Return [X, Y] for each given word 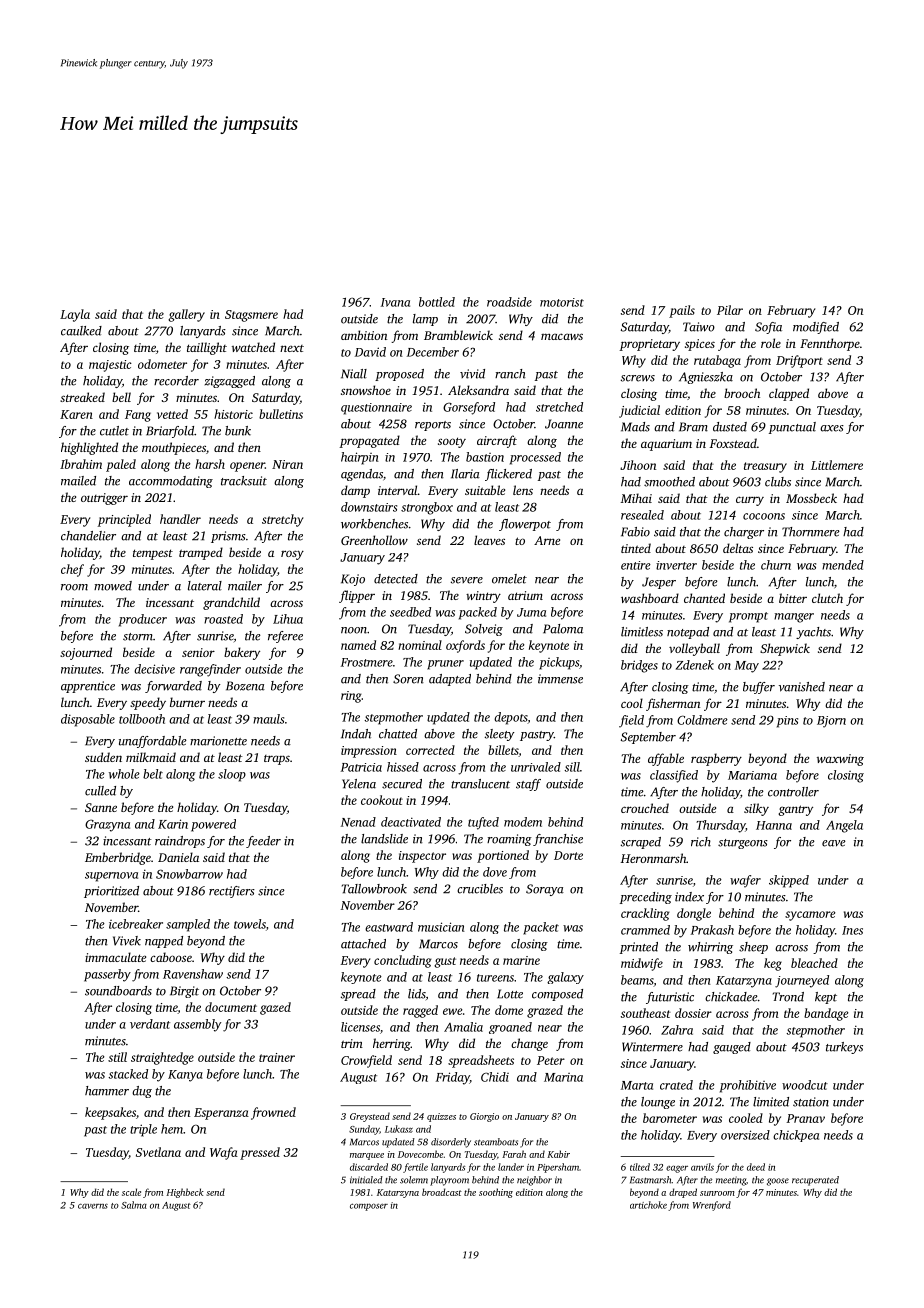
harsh [210, 464]
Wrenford [712, 1206]
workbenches [374, 524]
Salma [134, 1205]
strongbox [427, 508]
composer [369, 1207]
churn [776, 565]
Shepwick [785, 649]
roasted [223, 619]
